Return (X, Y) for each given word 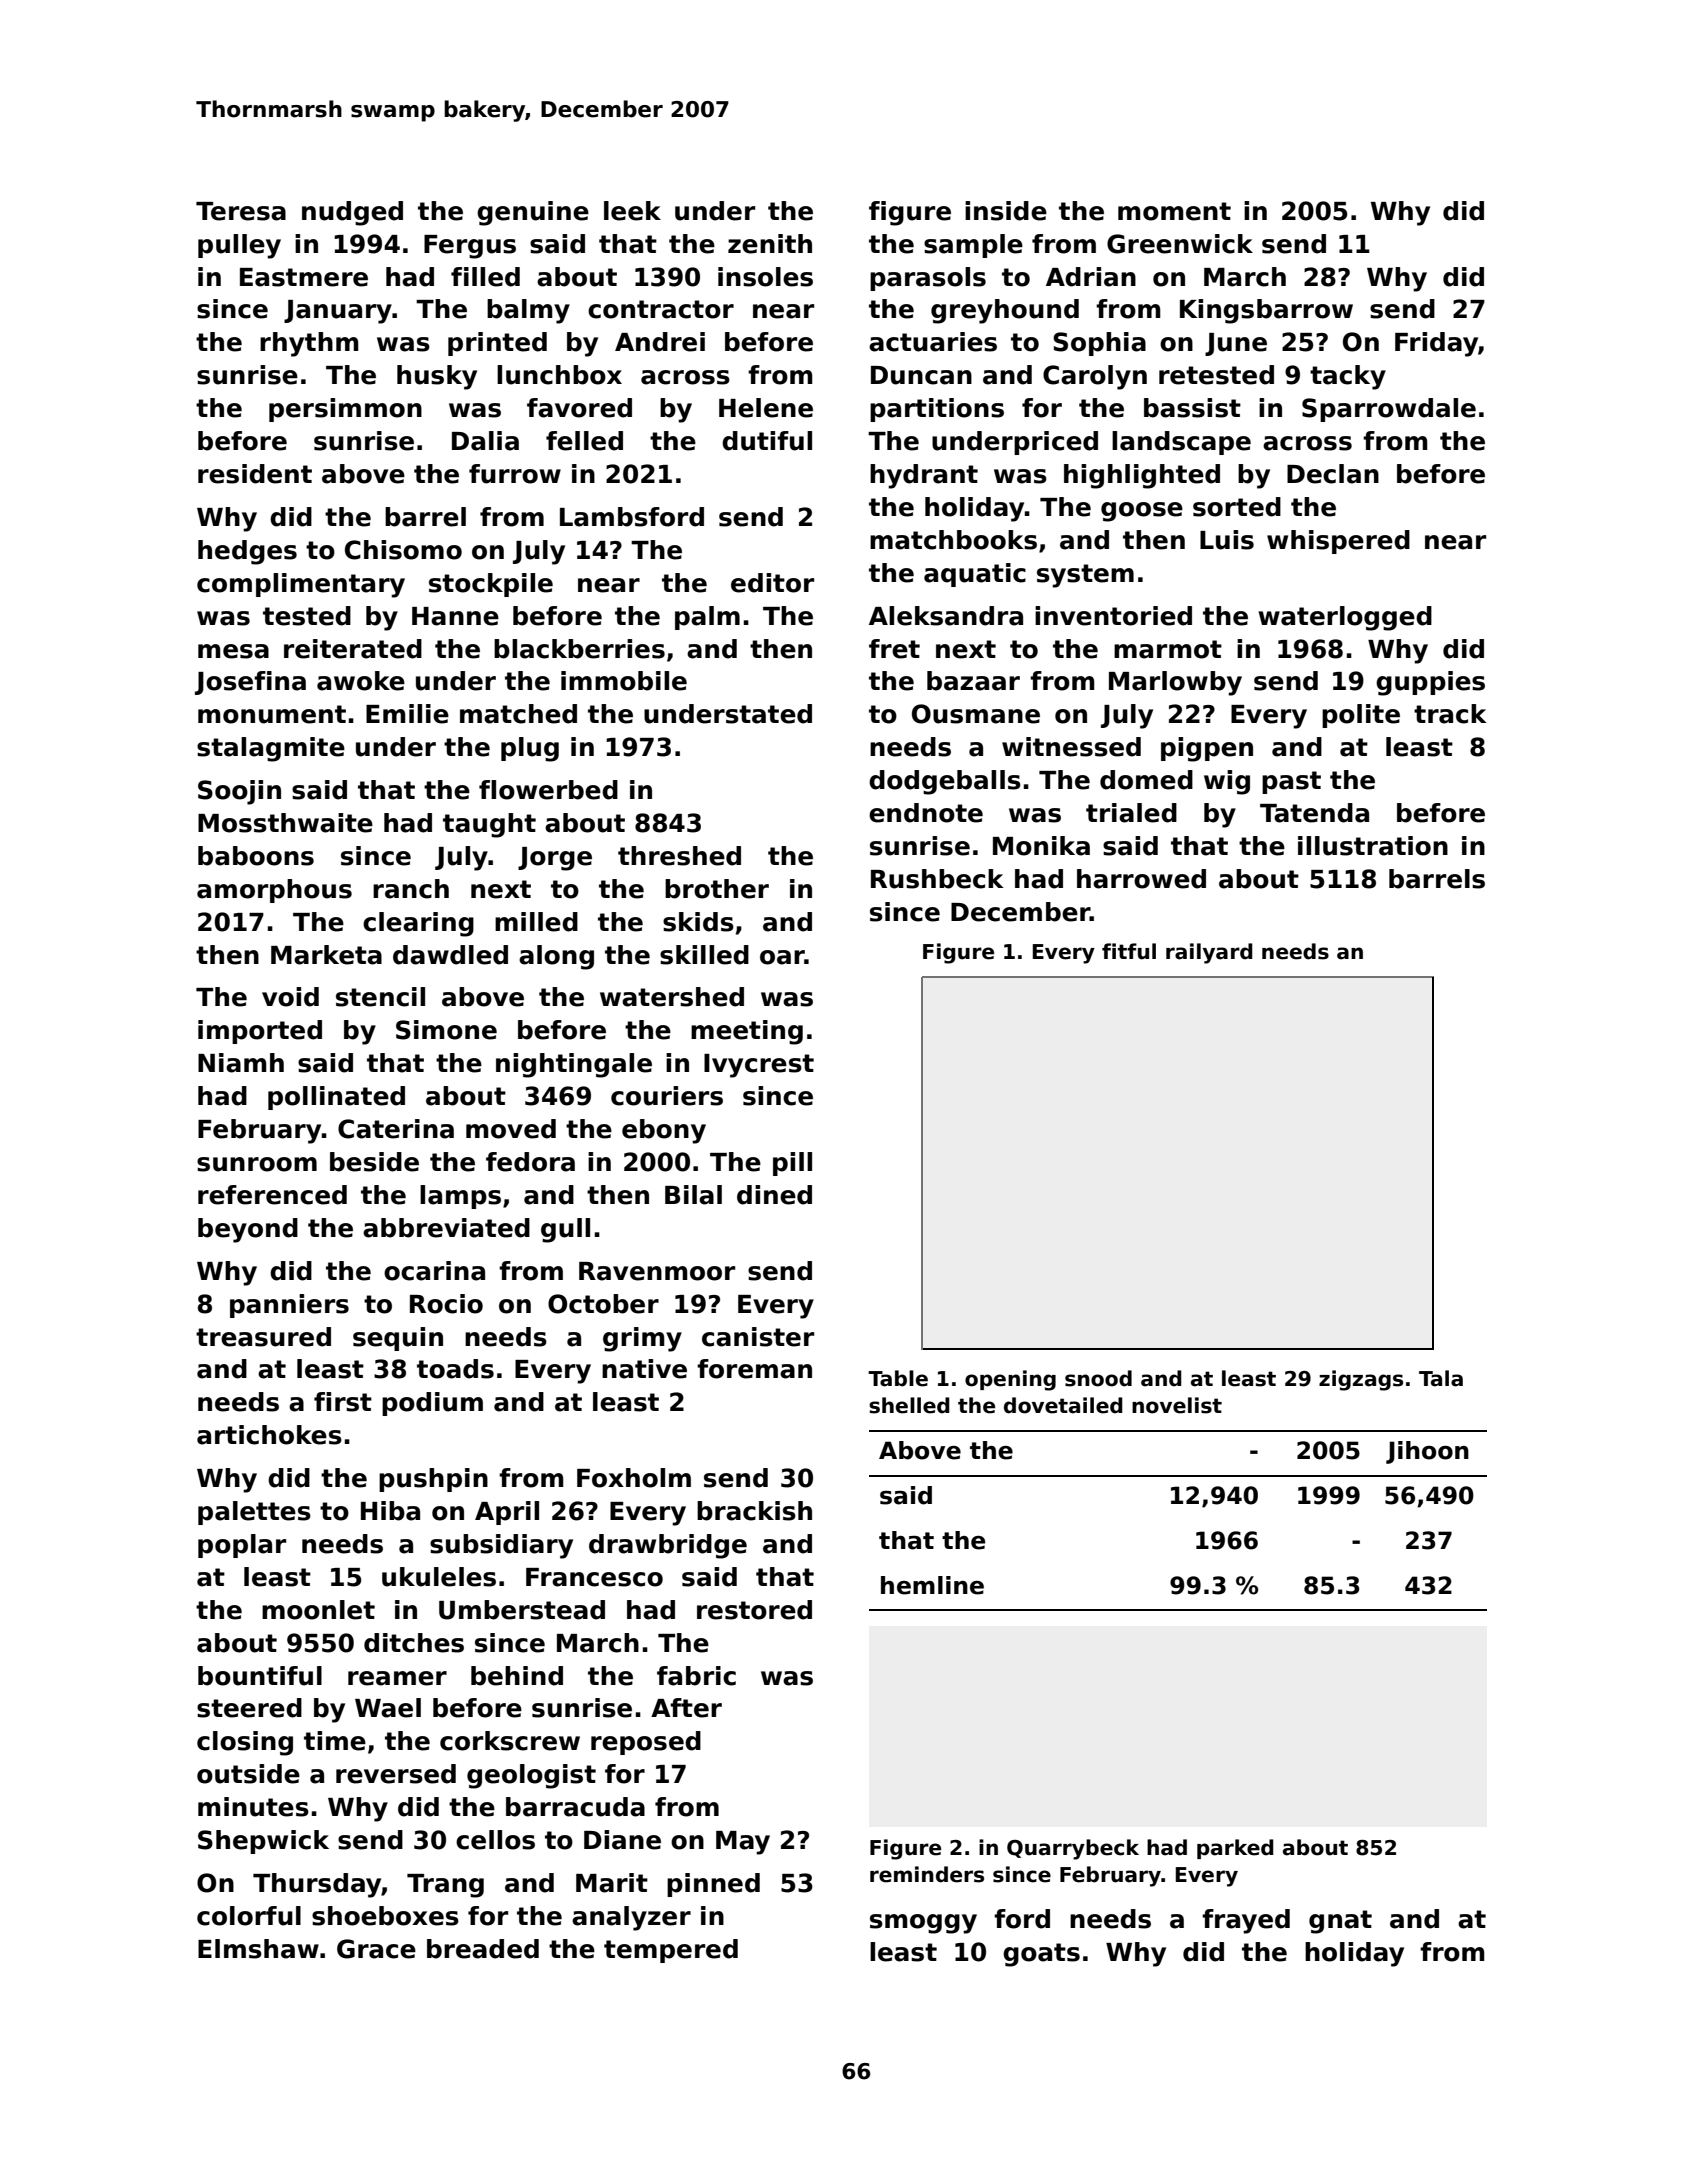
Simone (446, 1030)
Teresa (241, 211)
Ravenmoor (657, 1271)
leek (632, 211)
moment (1174, 211)
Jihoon (1427, 1452)
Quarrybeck (1073, 1849)
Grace (376, 1949)
